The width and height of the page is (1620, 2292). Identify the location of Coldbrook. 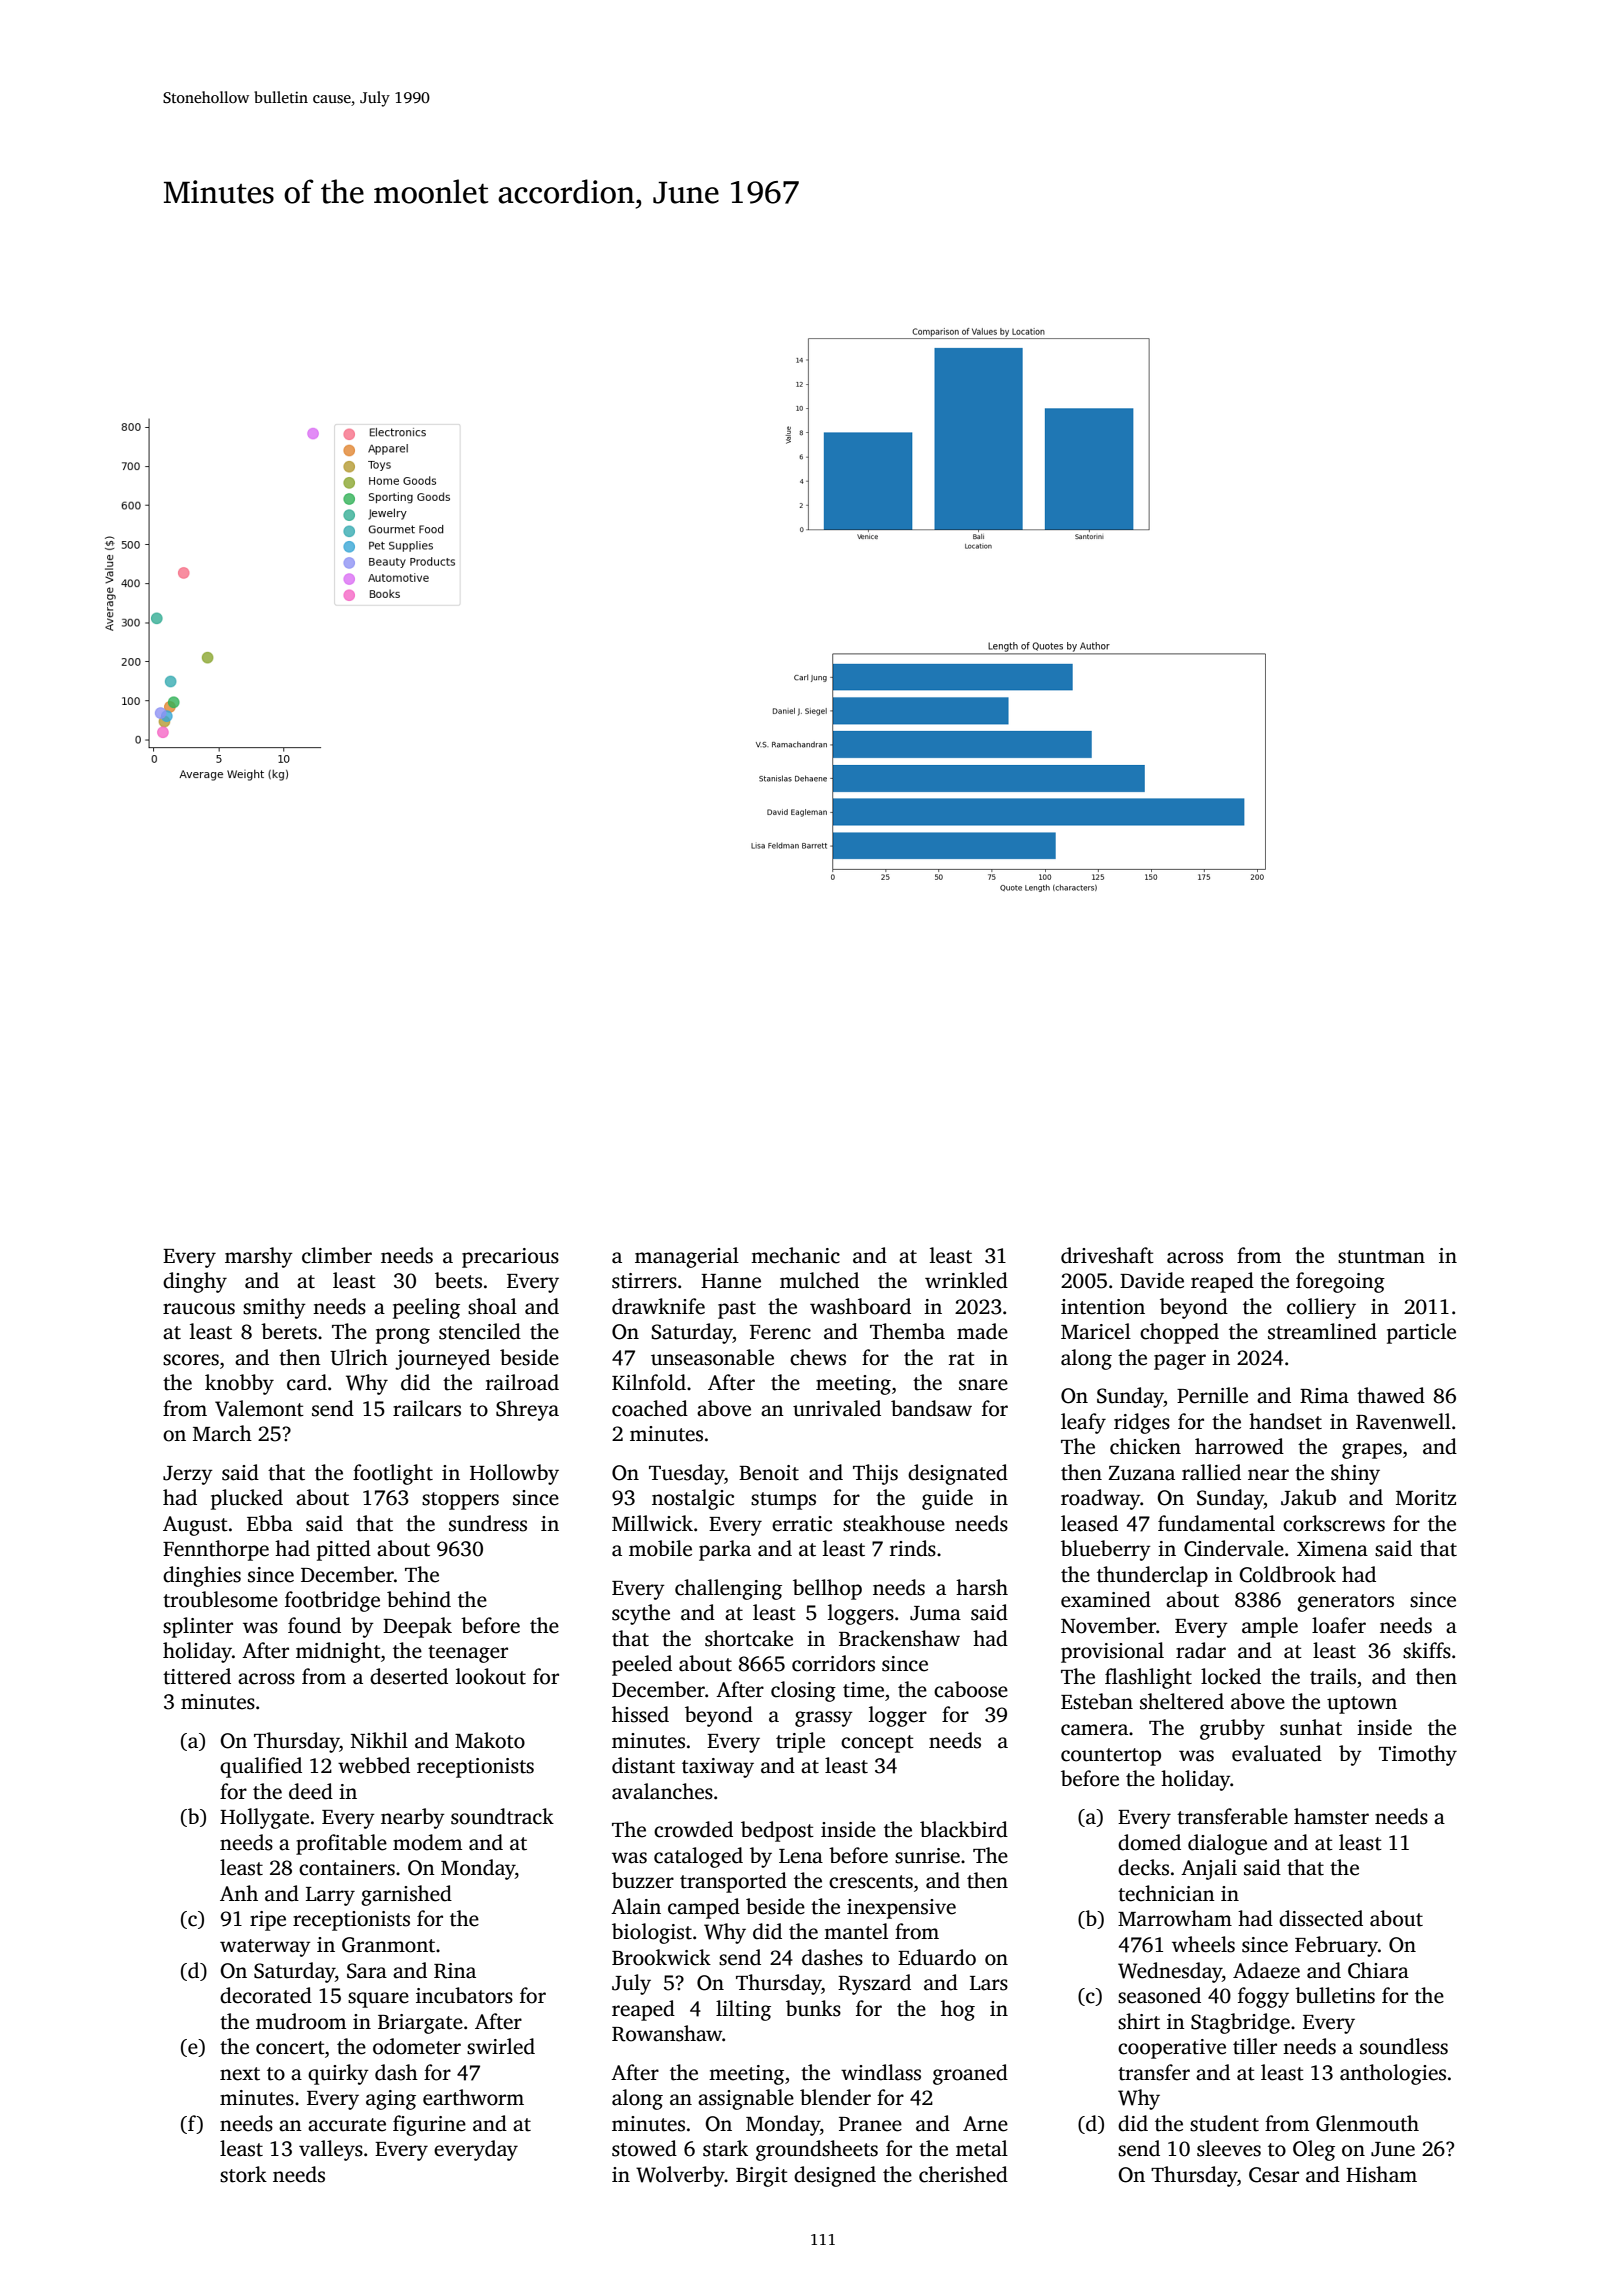
(1287, 1574).
